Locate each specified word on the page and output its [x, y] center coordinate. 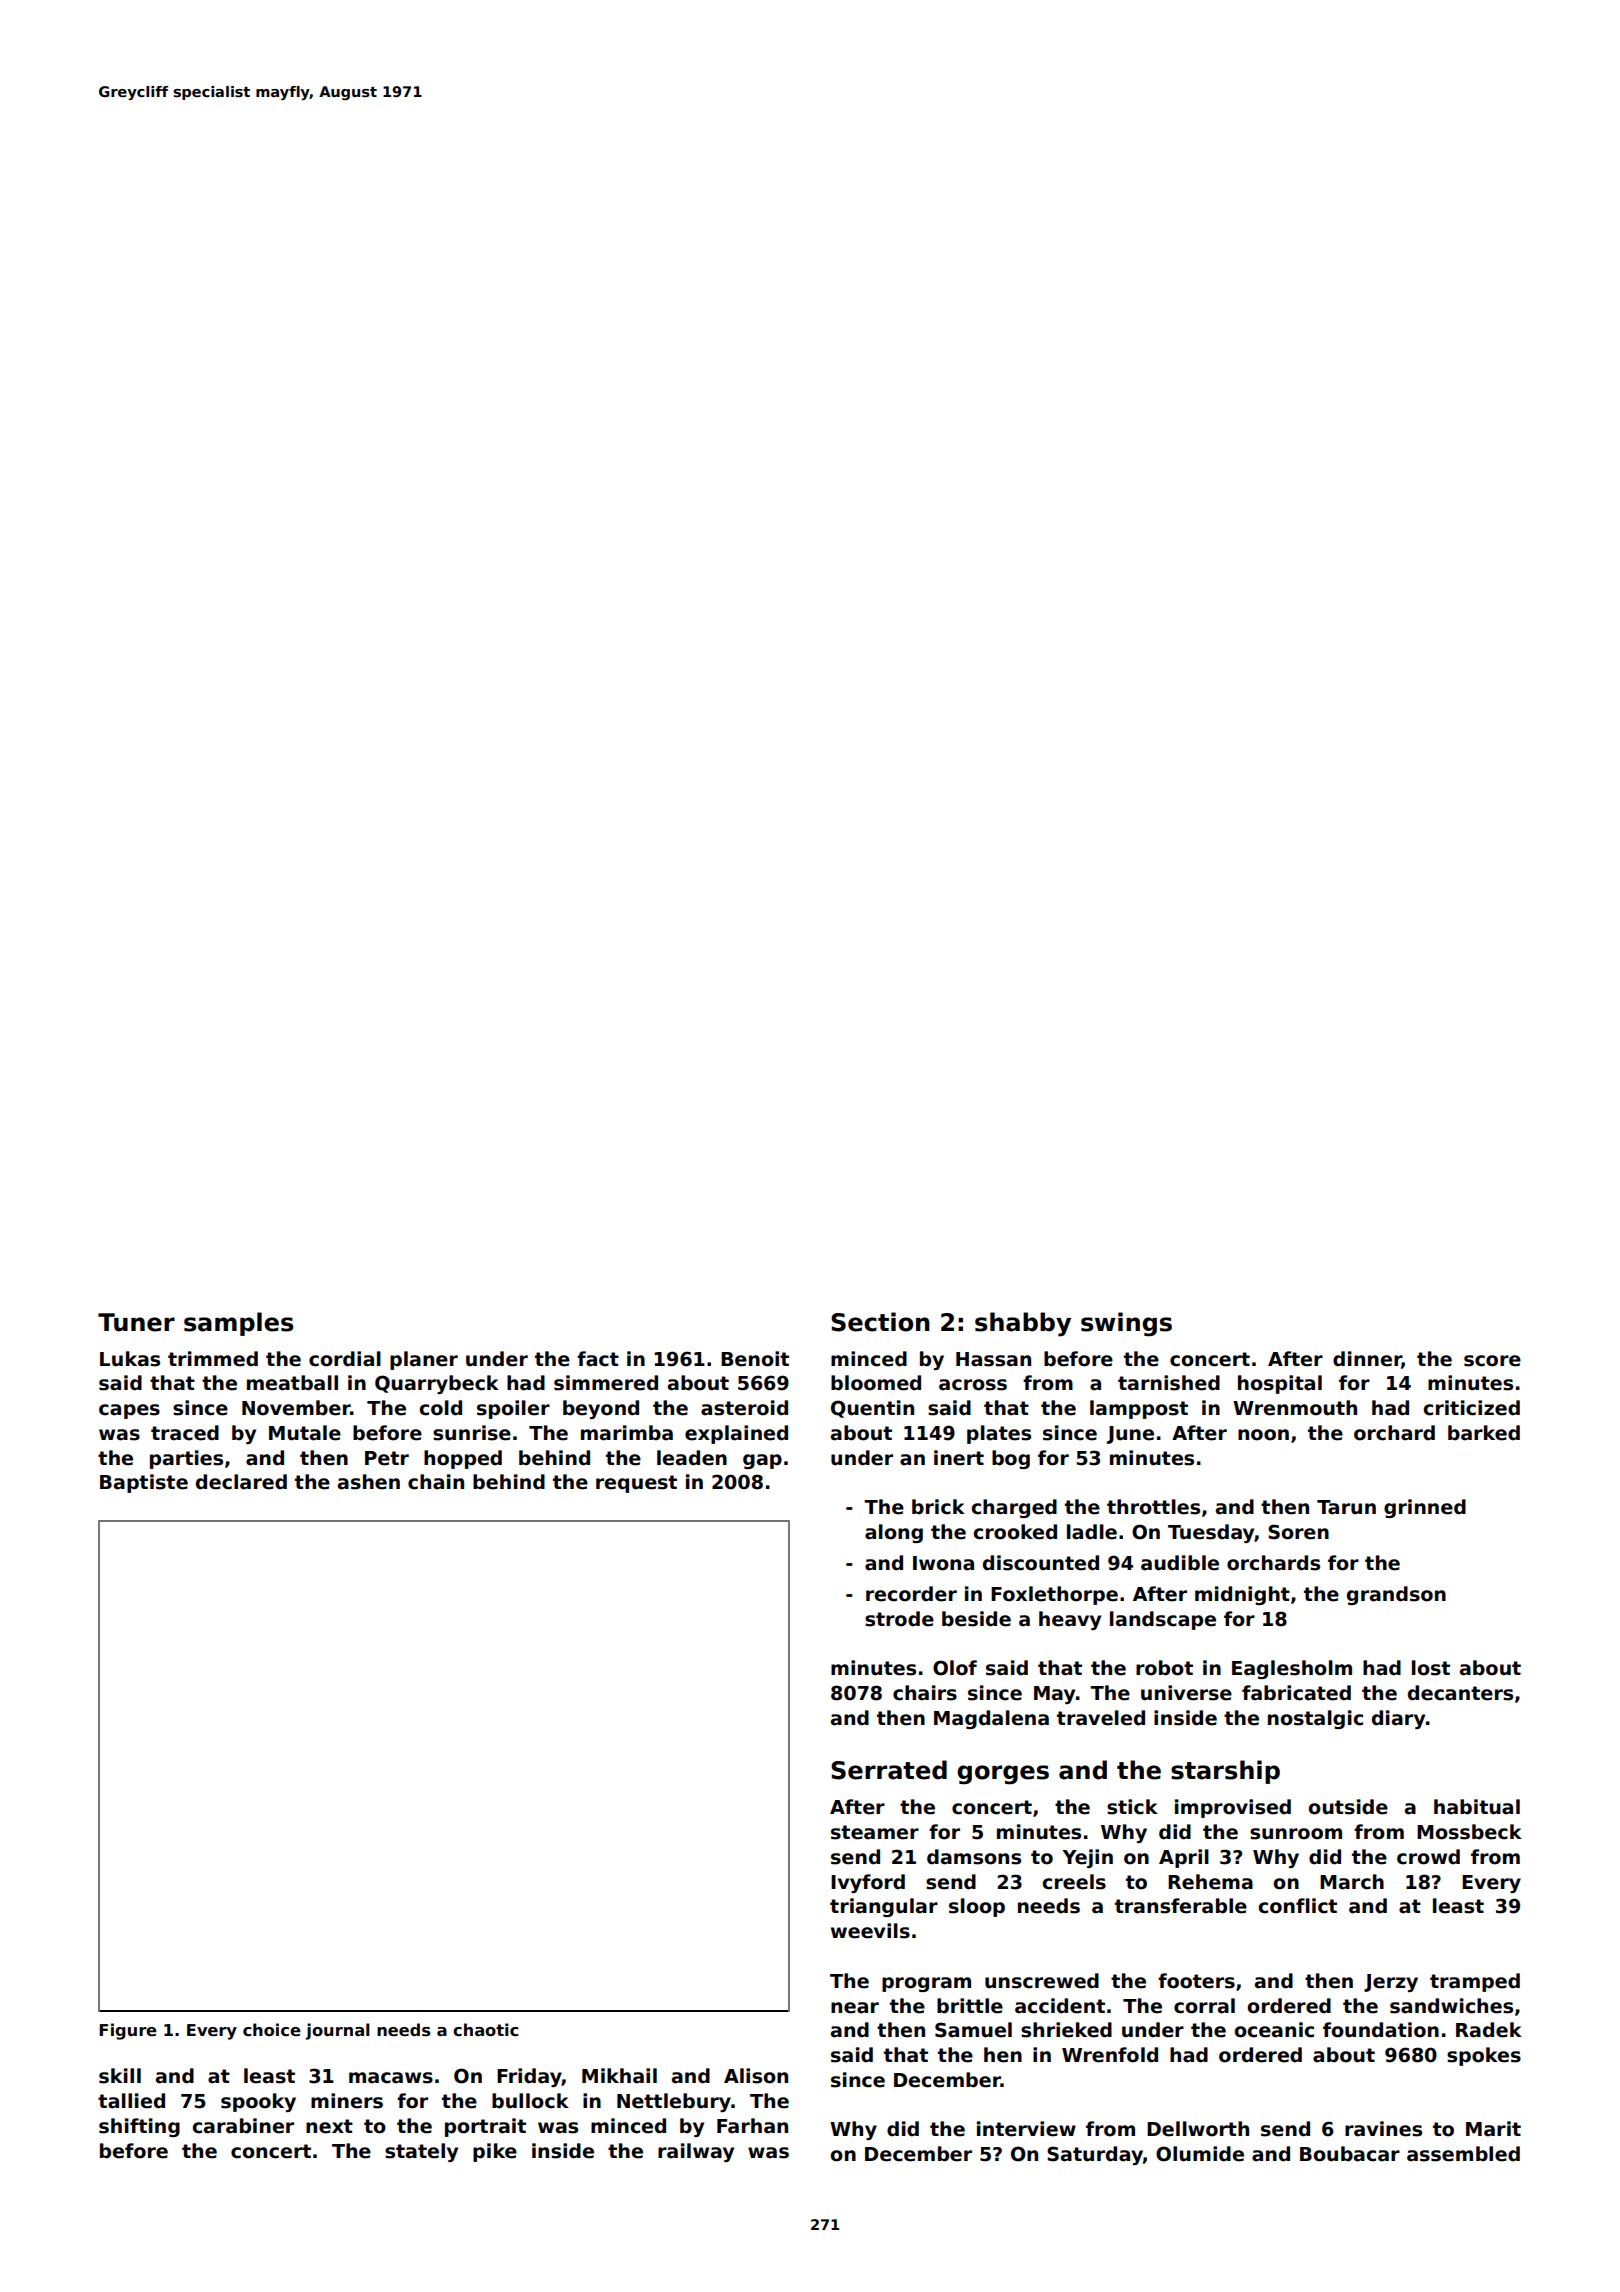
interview [1026, 2129]
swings [1126, 1324]
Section [880, 1322]
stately [421, 2152]
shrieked [1066, 2030]
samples [238, 1324]
